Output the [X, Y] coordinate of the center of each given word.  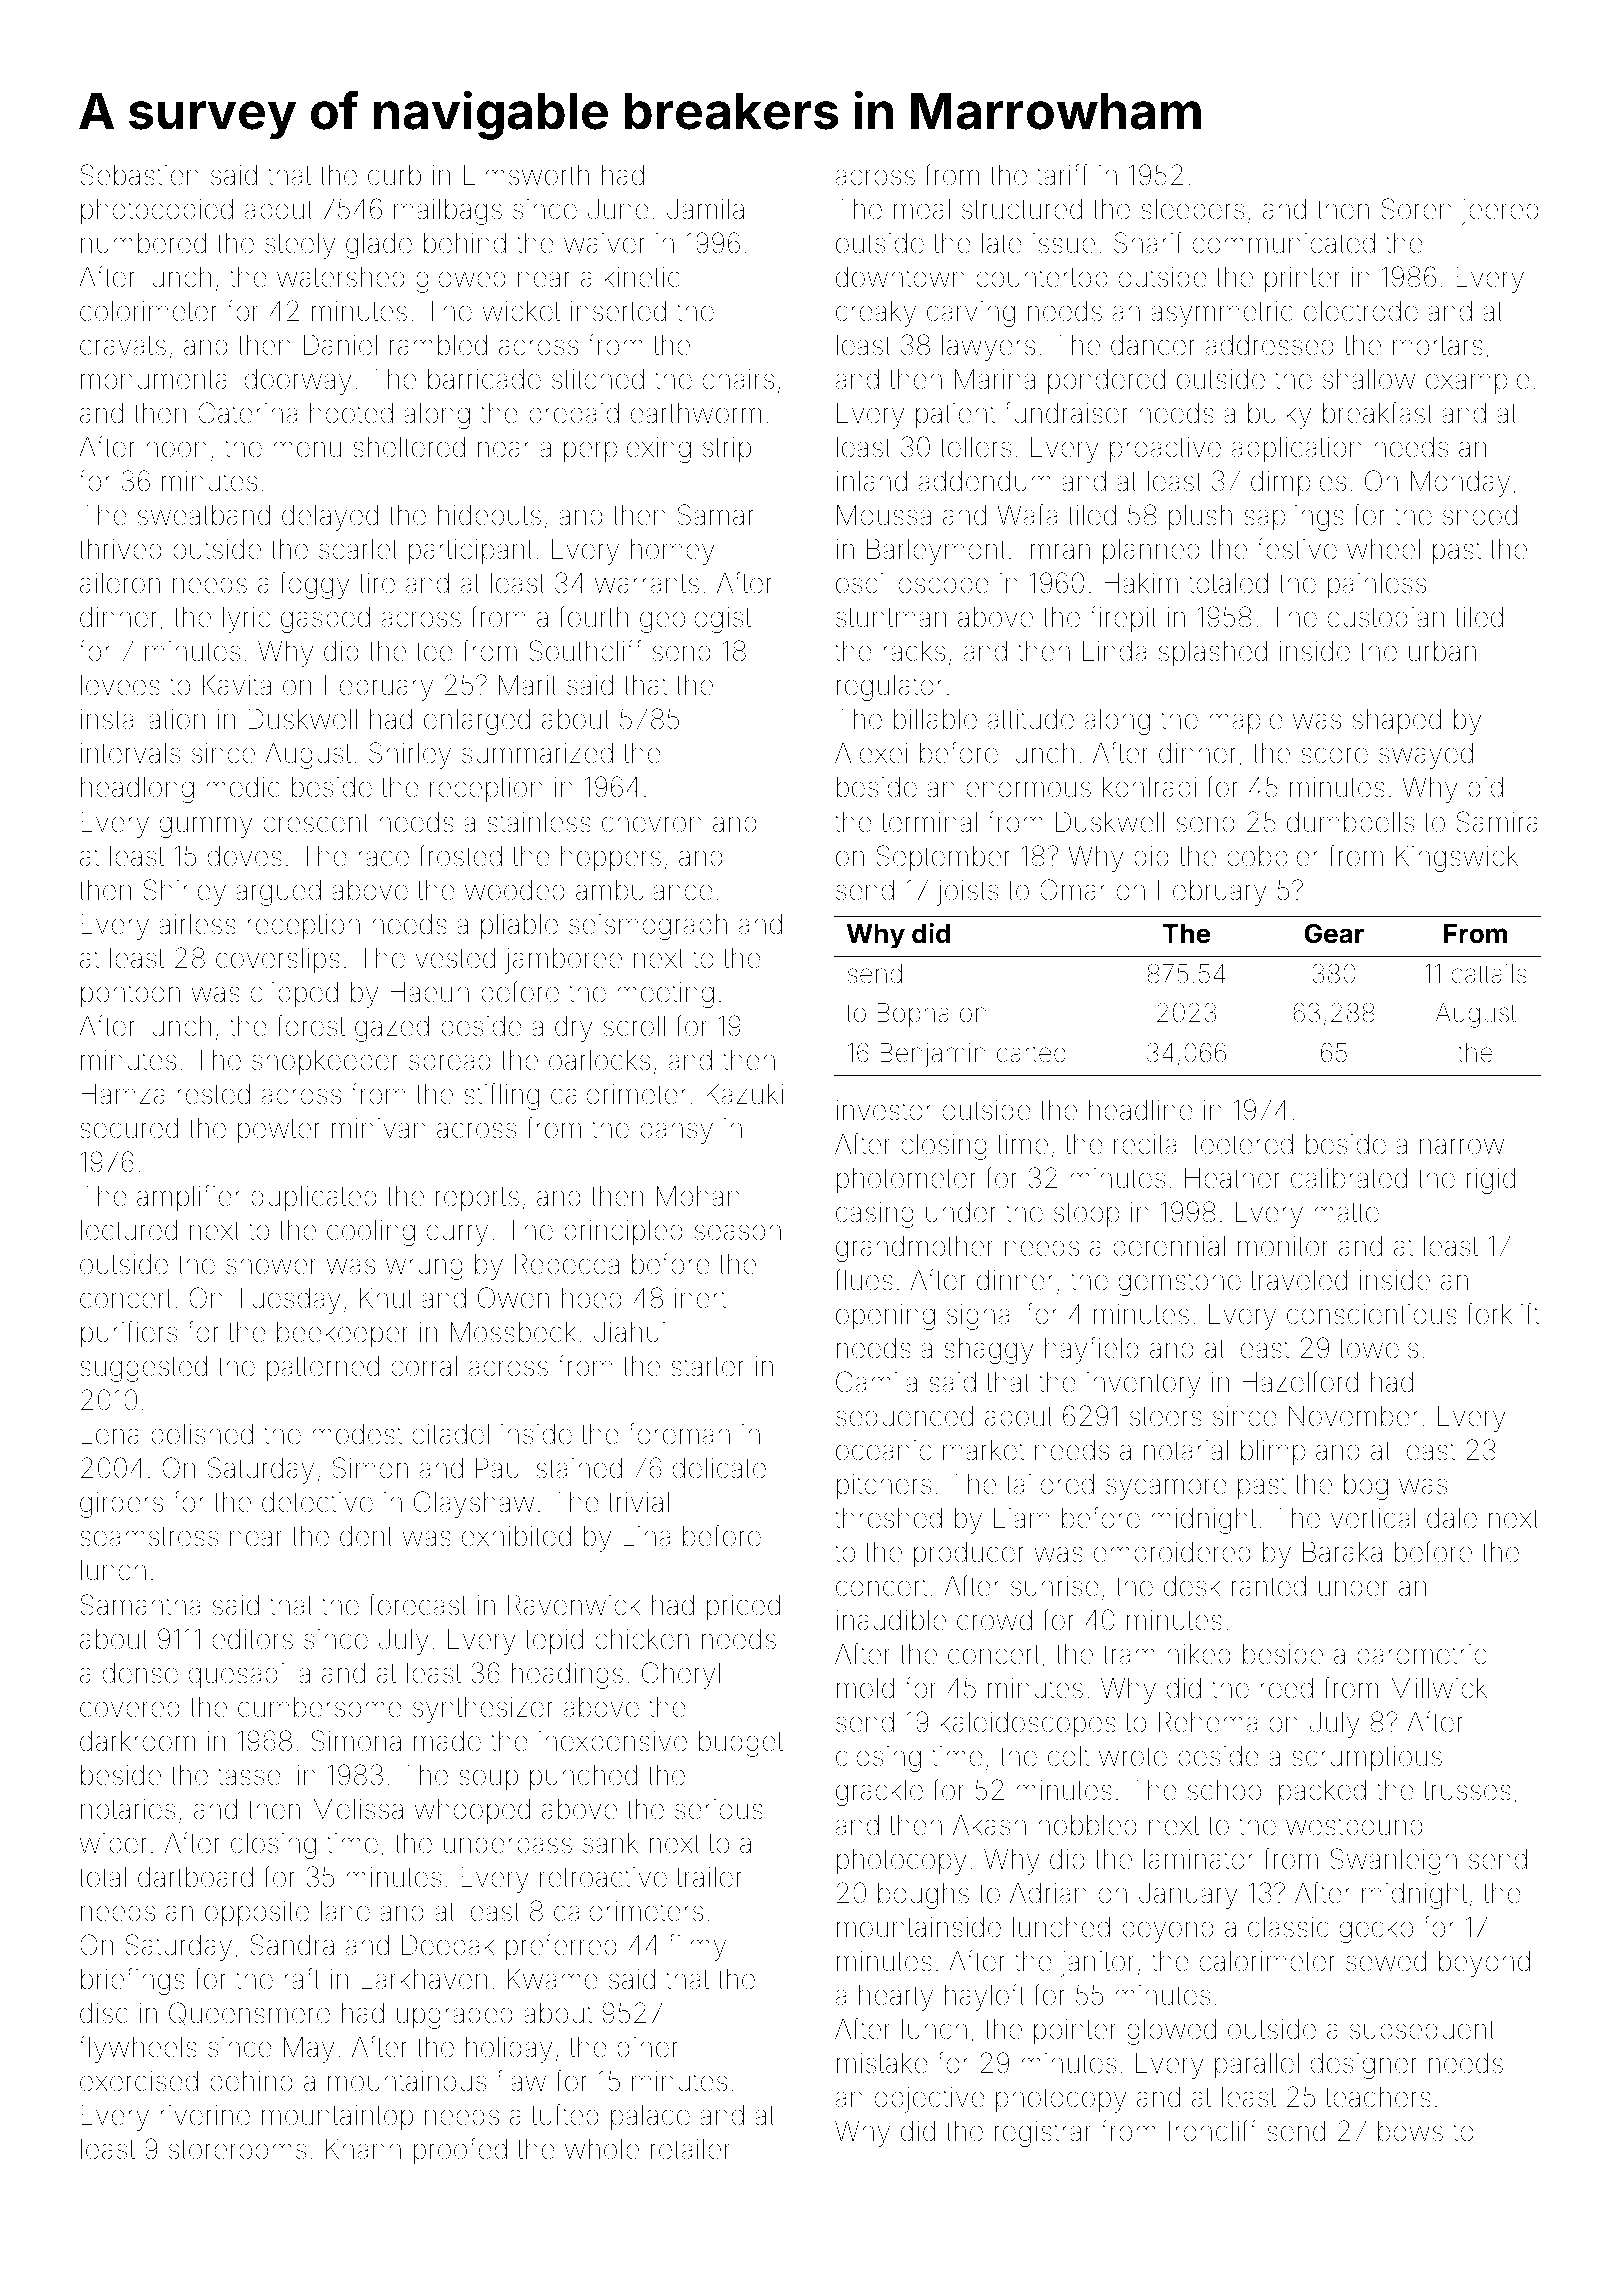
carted [1031, 1053]
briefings [133, 1981]
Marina [995, 379]
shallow [1369, 379]
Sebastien [140, 175]
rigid [1491, 1181]
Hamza [123, 1094]
